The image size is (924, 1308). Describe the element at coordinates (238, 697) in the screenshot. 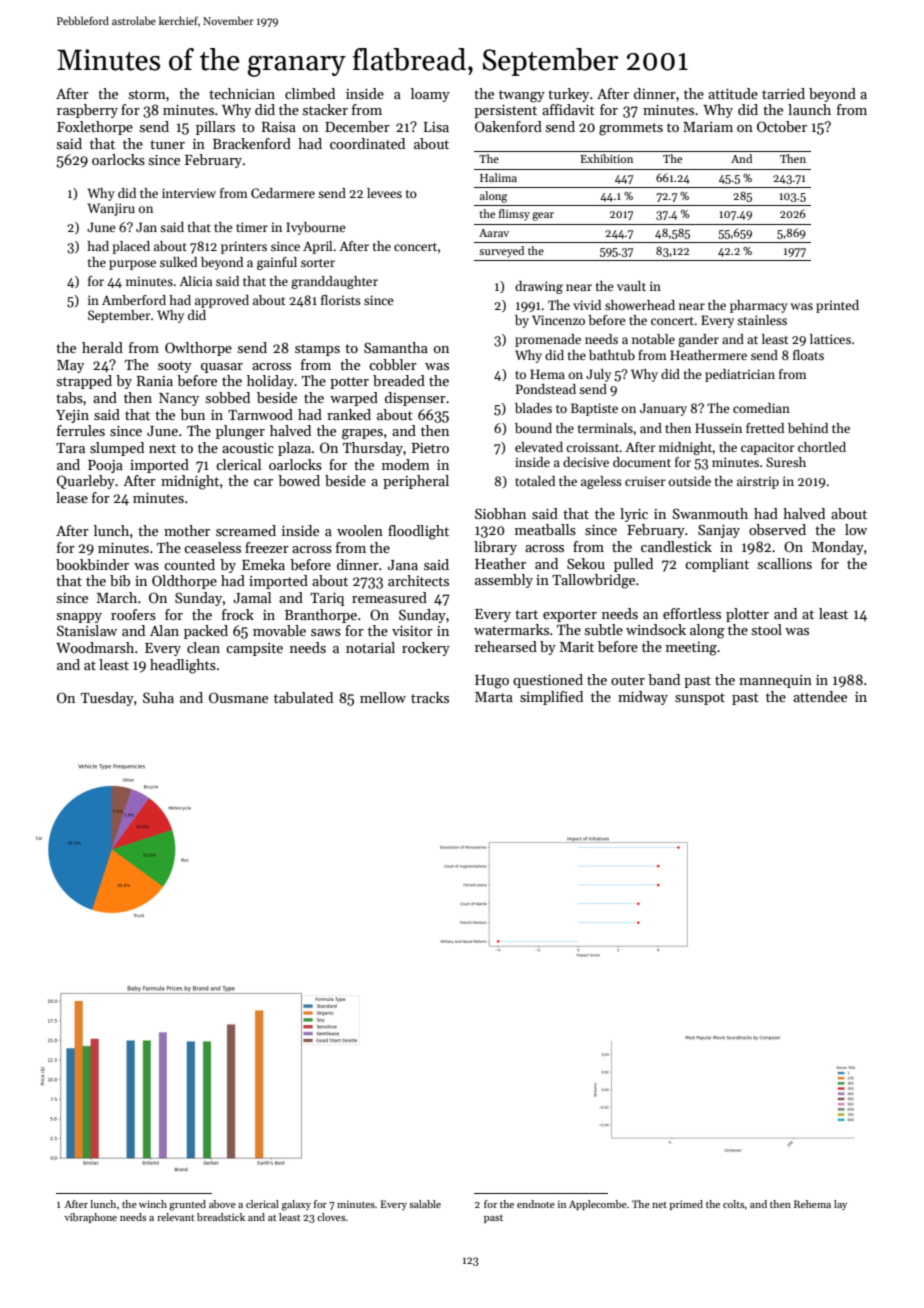

I see `Ousmane` at that location.
